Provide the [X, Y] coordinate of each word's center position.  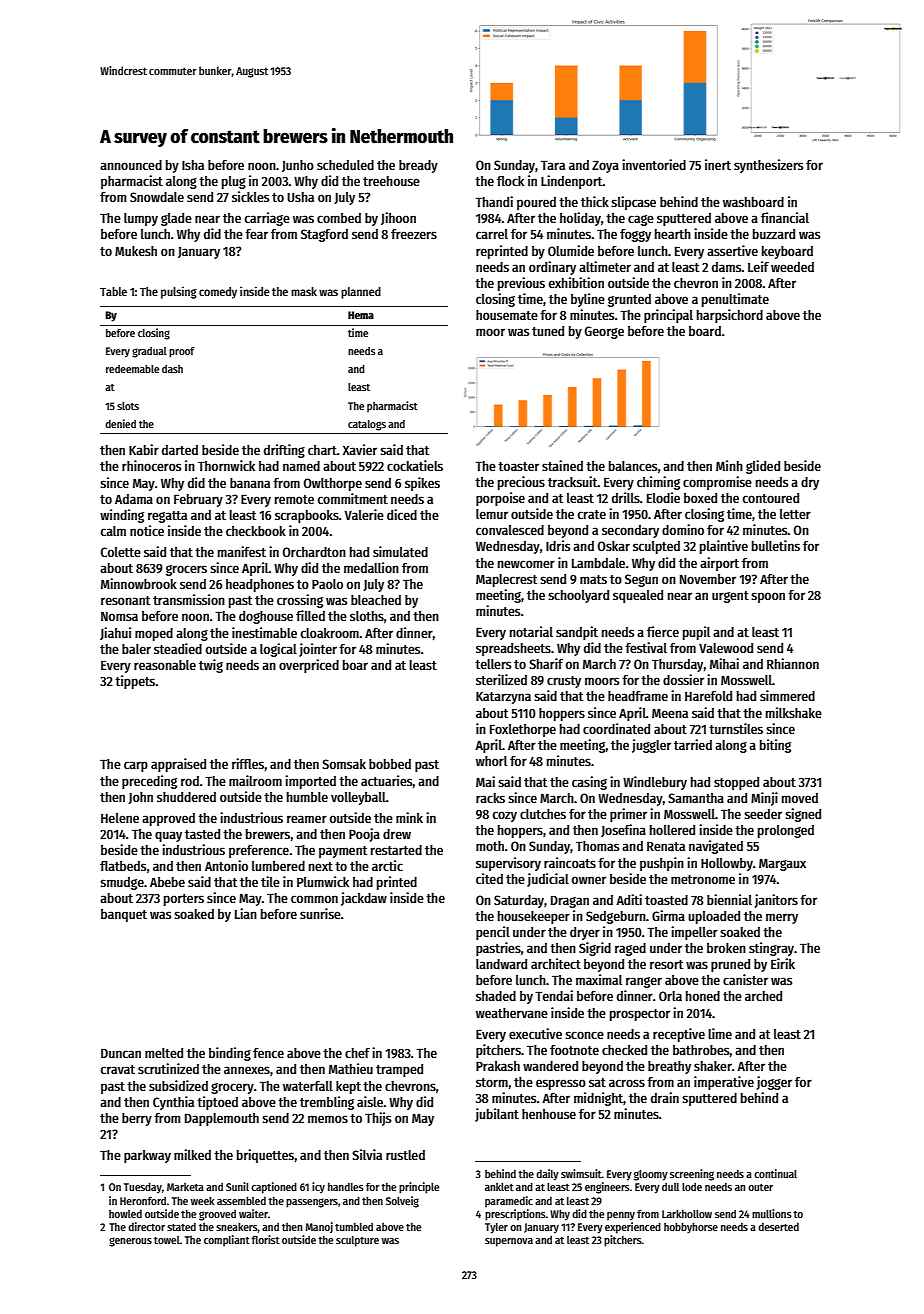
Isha [193, 165]
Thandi [494, 201]
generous [130, 1242]
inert [718, 164]
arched [763, 996]
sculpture [357, 1241]
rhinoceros [151, 465]
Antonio [226, 865]
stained [562, 465]
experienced [633, 1228]
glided [763, 467]
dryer [585, 933]
